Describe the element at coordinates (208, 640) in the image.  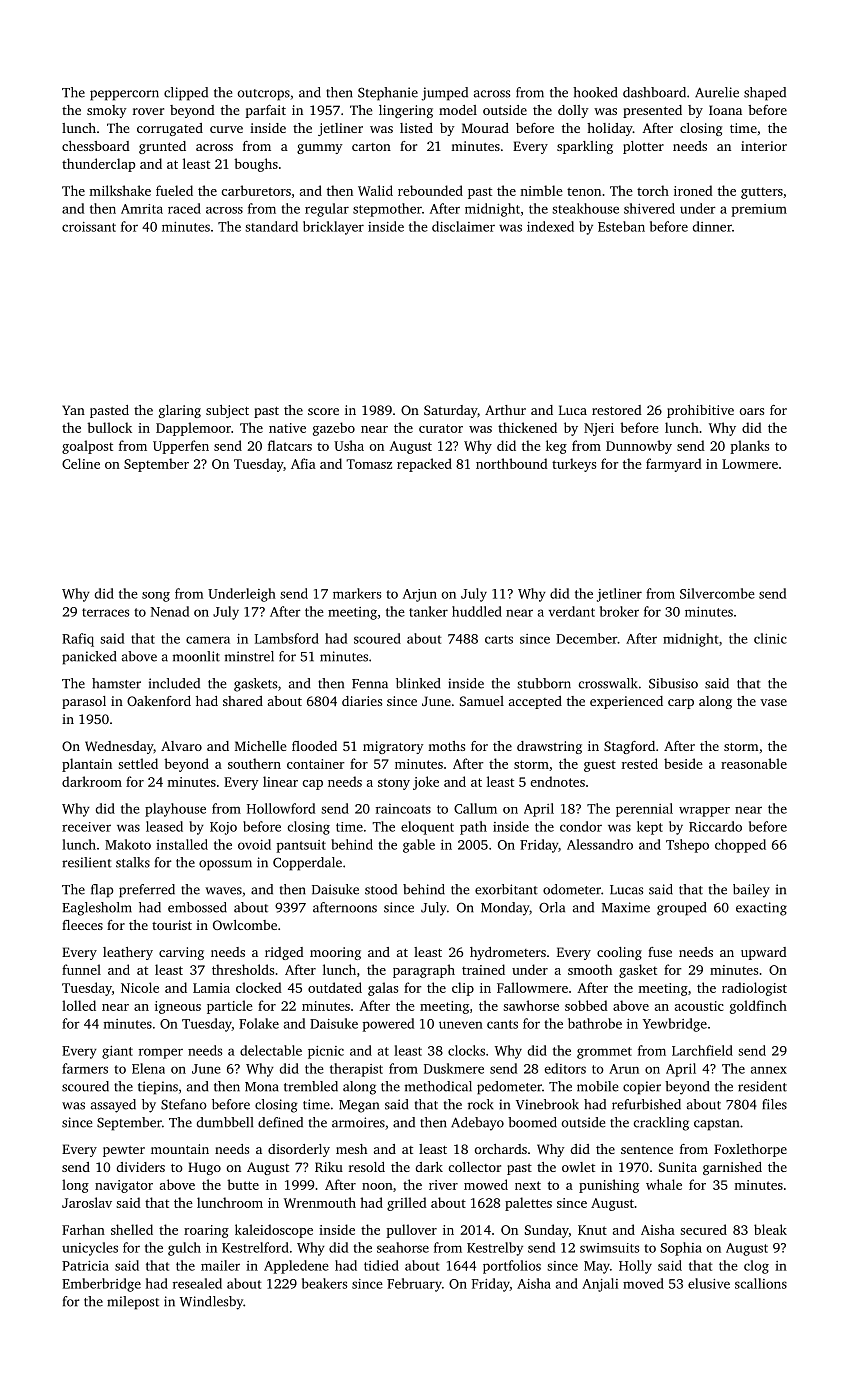
I see `camera` at that location.
